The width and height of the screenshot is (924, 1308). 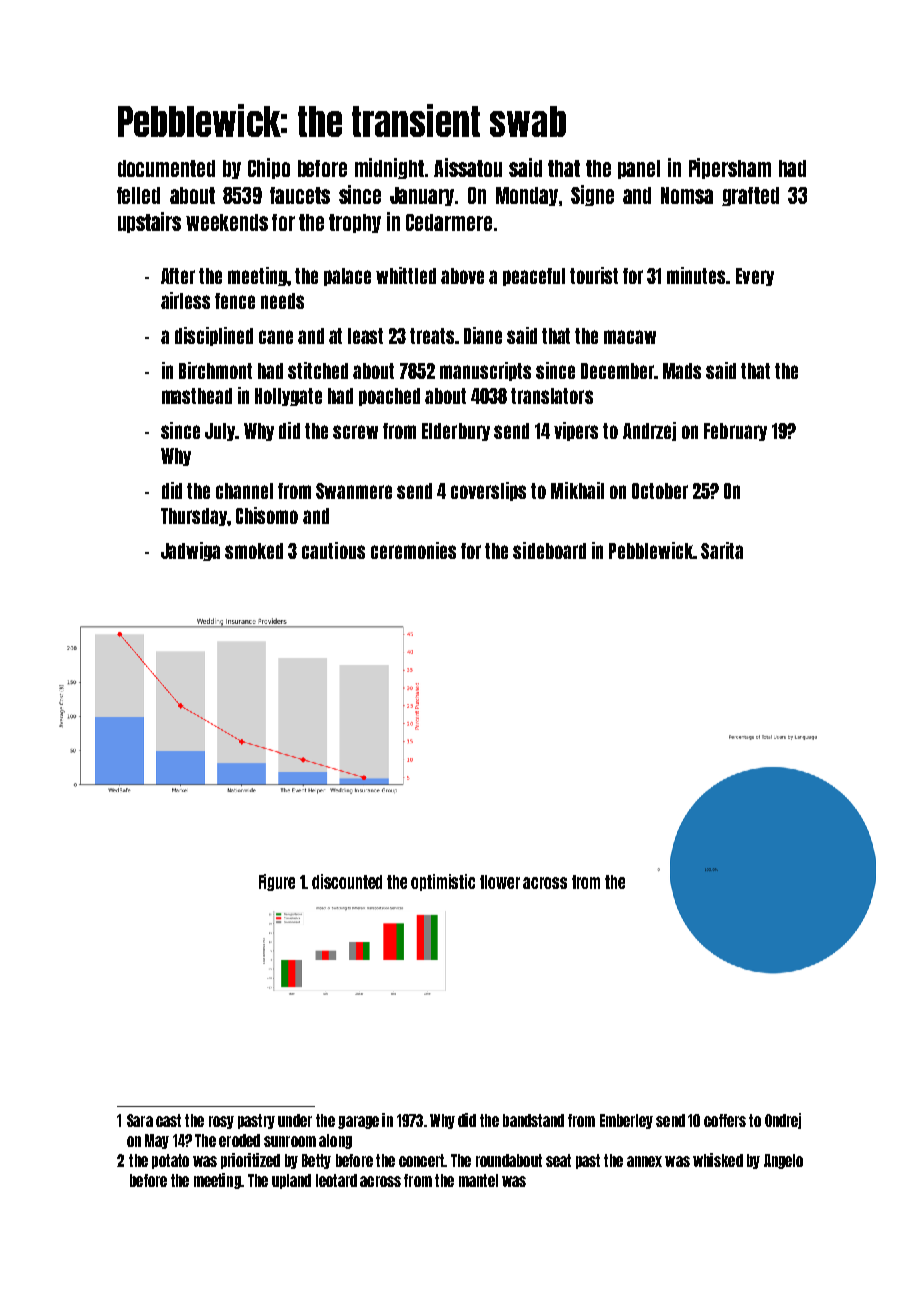 What do you see at coordinates (190, 551) in the screenshot?
I see `Jadwiga` at bounding box center [190, 551].
